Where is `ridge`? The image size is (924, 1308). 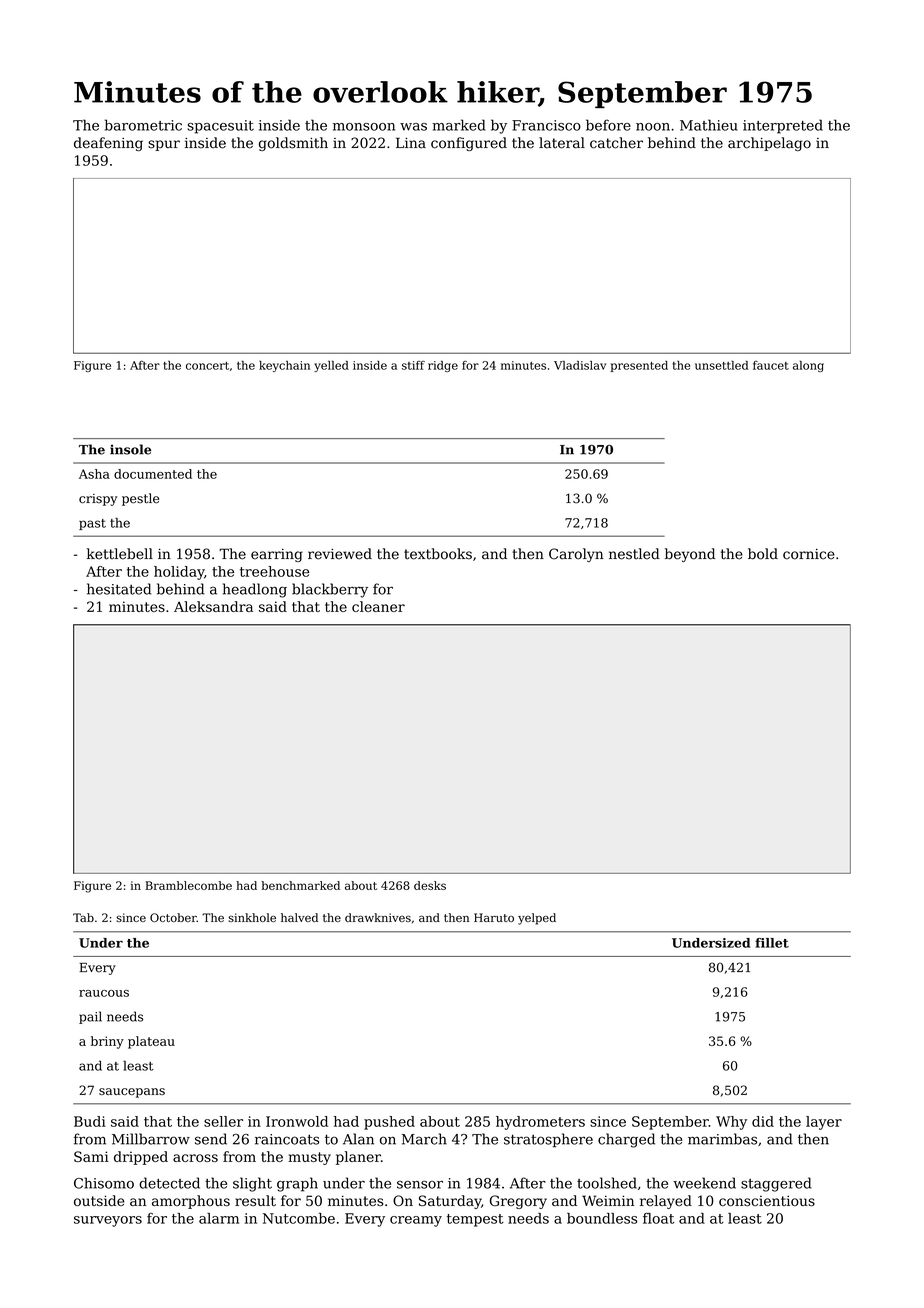 ridge is located at coordinates (443, 366).
